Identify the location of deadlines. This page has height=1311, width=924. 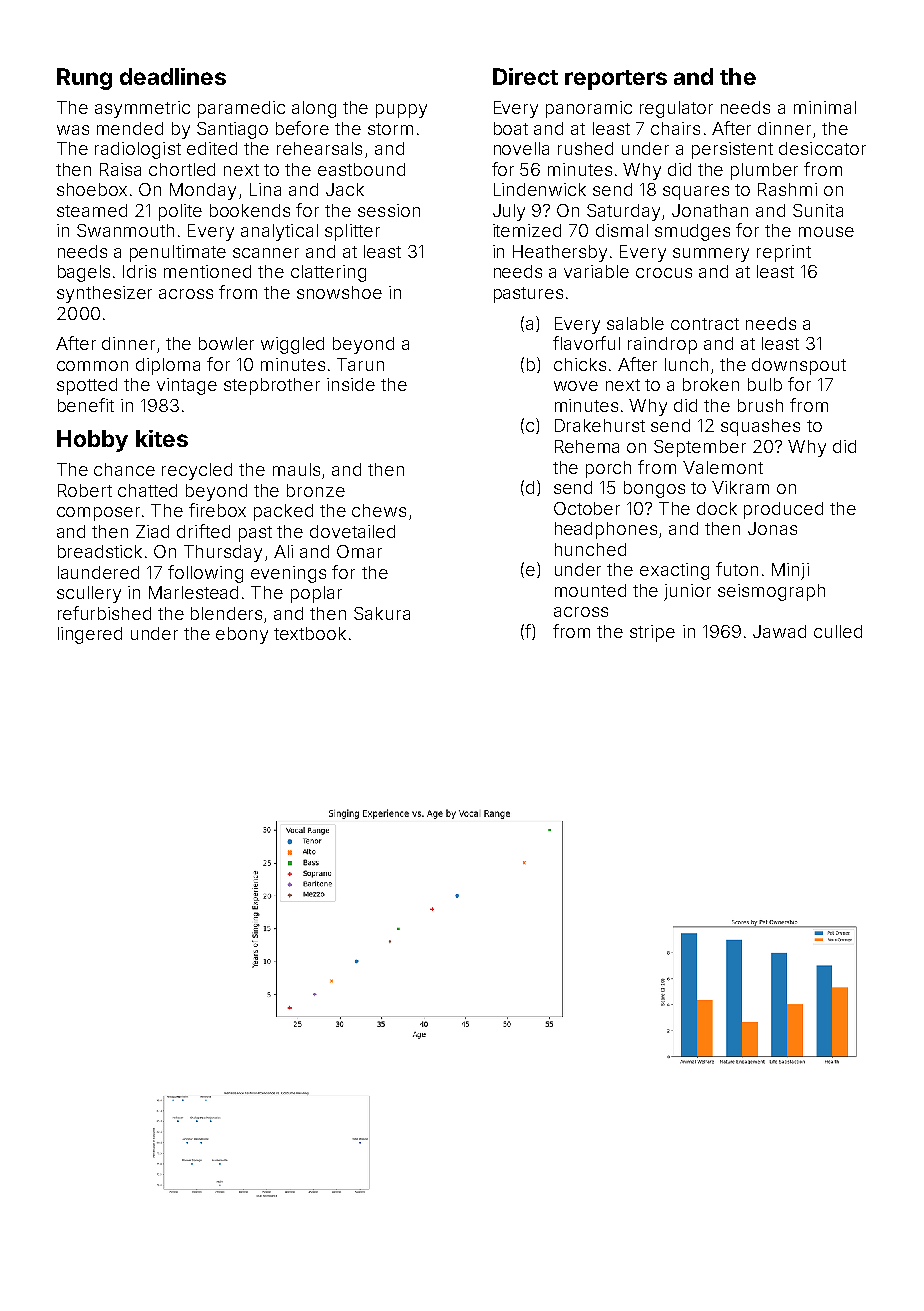
(173, 76).
